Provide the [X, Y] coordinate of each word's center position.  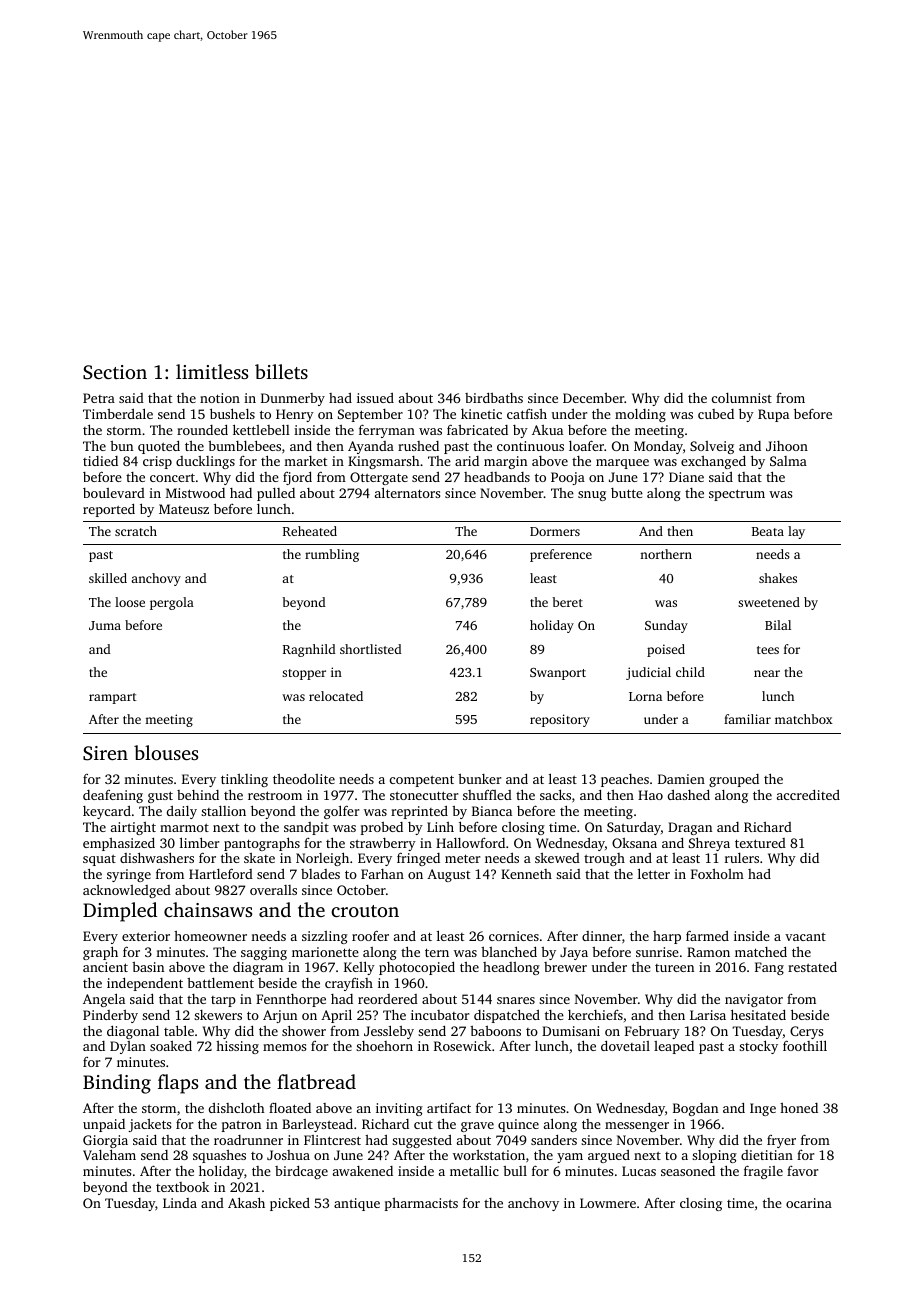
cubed [716, 414]
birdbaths [494, 398]
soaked [171, 1046]
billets [281, 371]
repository [560, 720]
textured [760, 843]
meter [462, 858]
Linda [180, 1203]
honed [799, 1108]
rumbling [332, 555]
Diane [686, 477]
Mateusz [184, 509]
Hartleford [221, 873]
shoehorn [384, 1046]
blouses [166, 752]
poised [666, 650]
